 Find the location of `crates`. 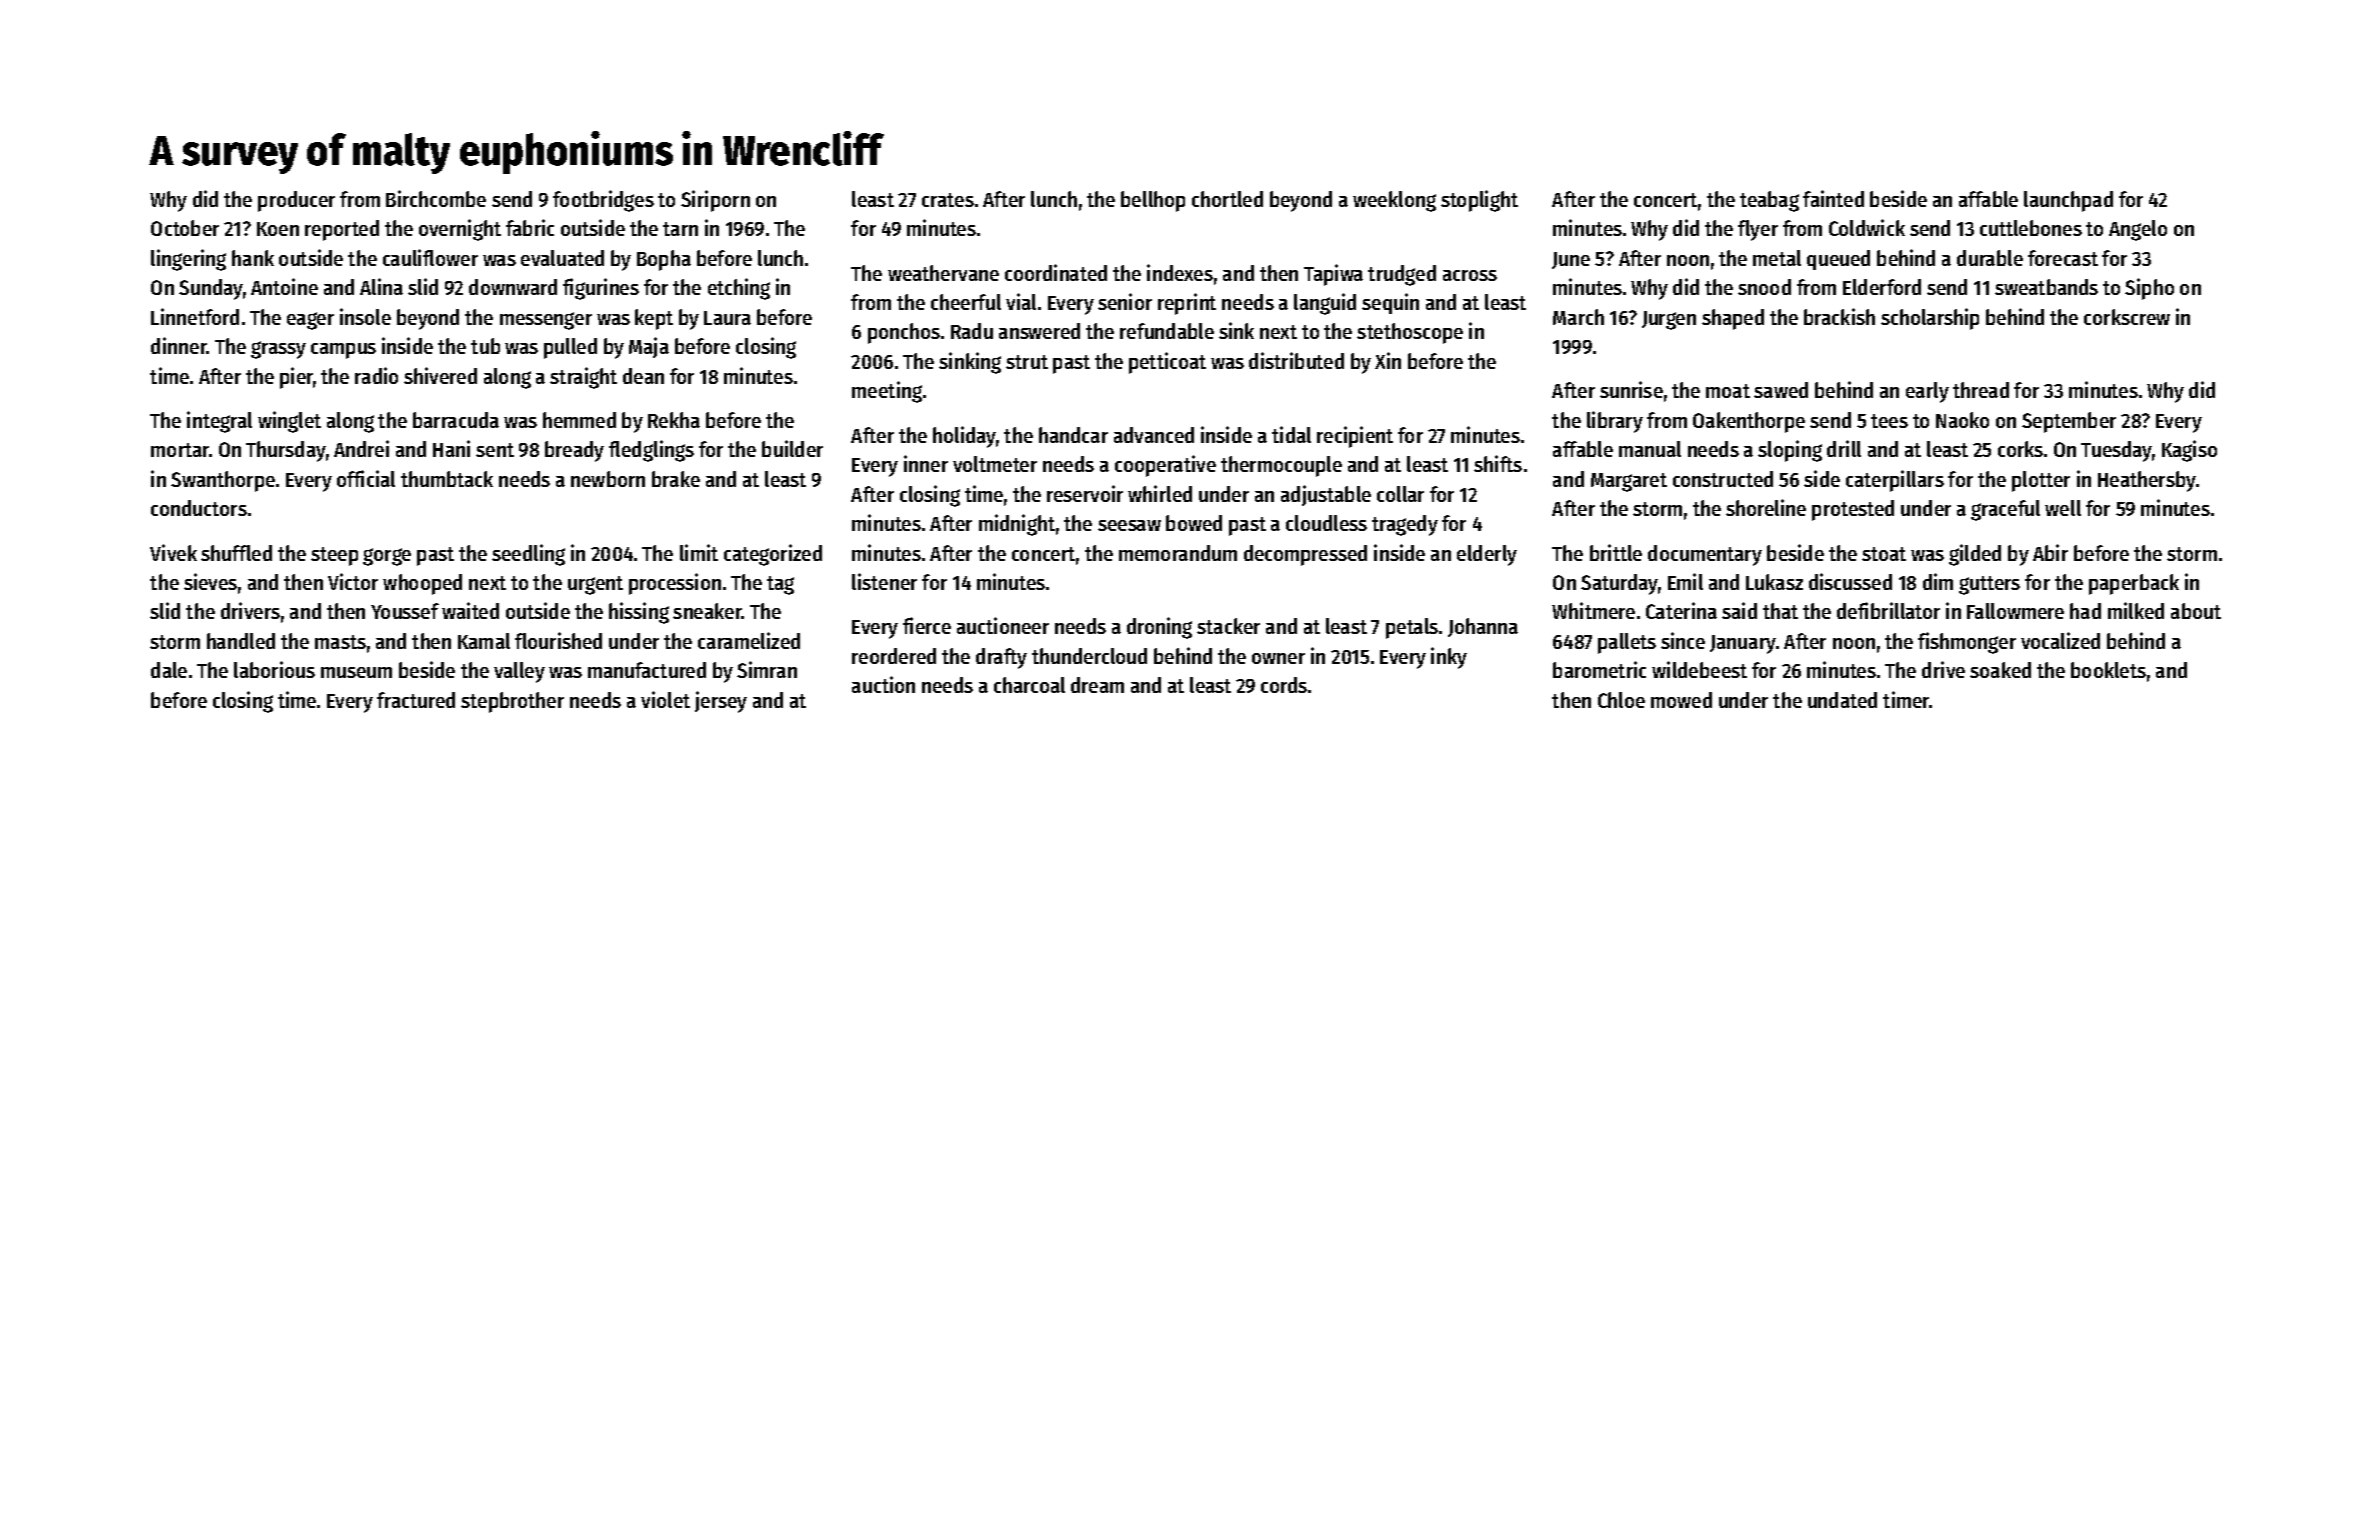

crates is located at coordinates (948, 200).
